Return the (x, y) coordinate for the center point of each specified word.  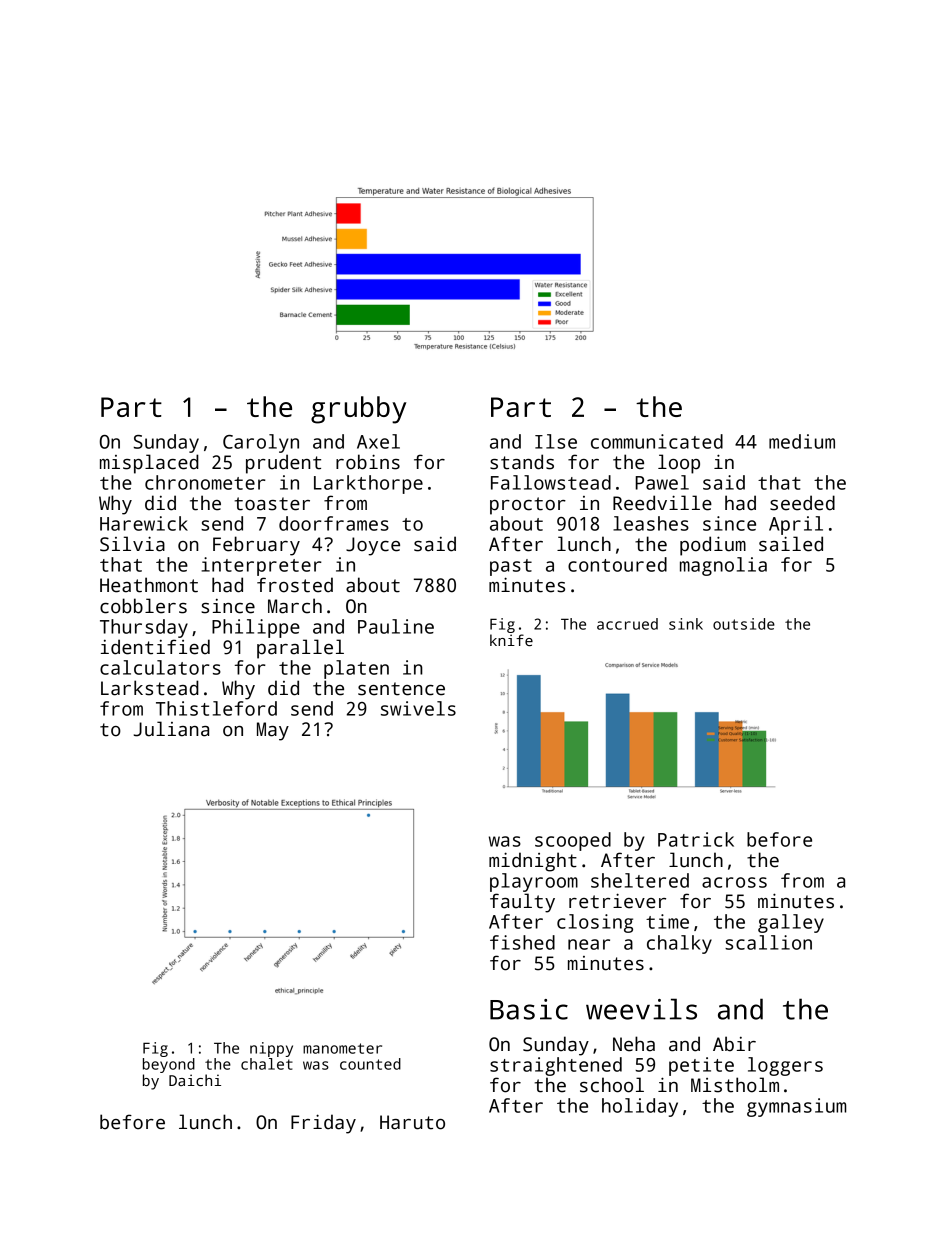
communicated (657, 441)
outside (744, 624)
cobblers (143, 606)
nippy (271, 1049)
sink (686, 624)
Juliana (171, 729)
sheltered (640, 880)
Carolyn (261, 443)
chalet (267, 1064)
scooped (573, 841)
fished (522, 942)
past (511, 567)
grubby (358, 410)
